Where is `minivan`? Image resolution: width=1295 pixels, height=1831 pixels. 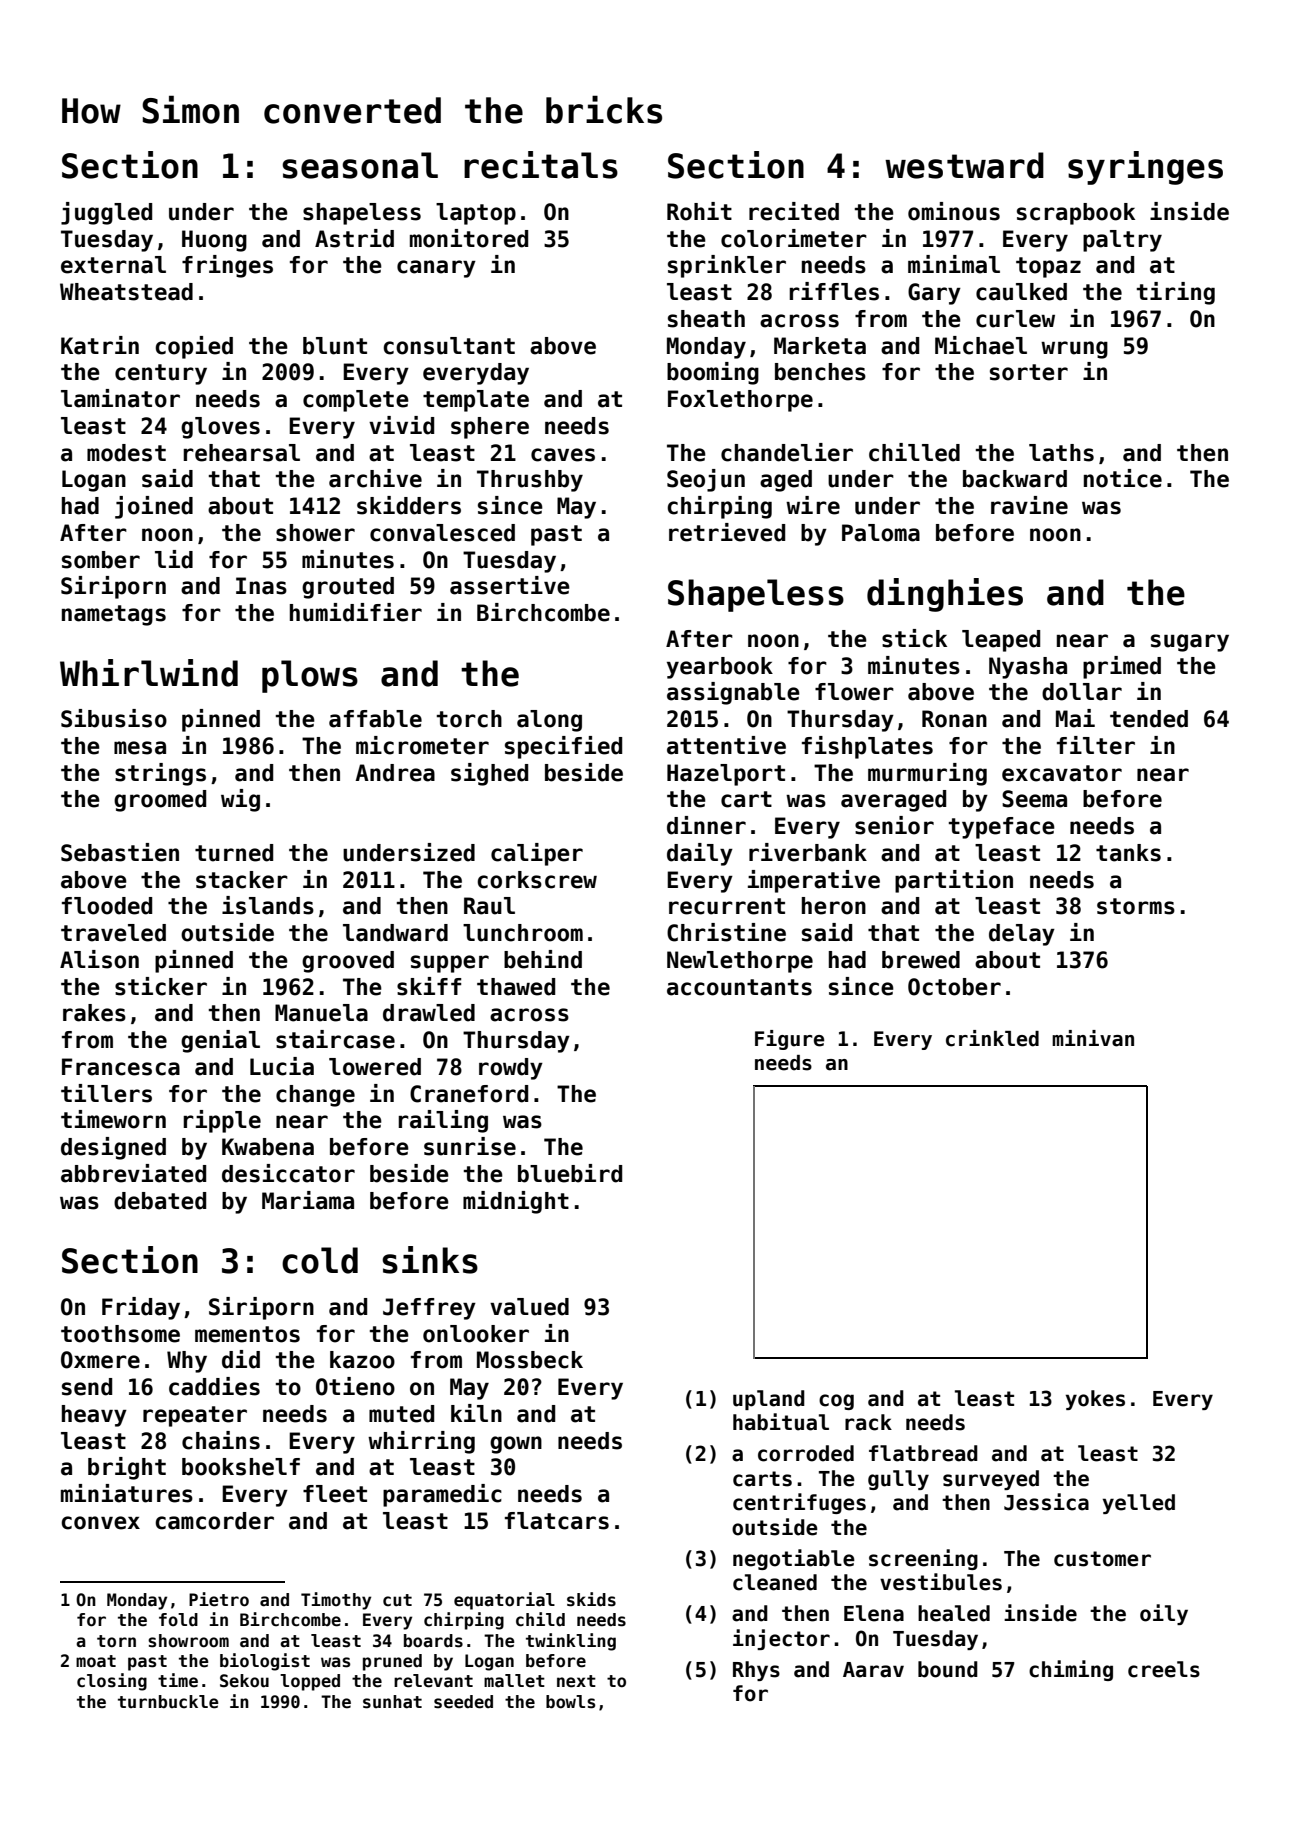
minivan is located at coordinates (1093, 1038).
